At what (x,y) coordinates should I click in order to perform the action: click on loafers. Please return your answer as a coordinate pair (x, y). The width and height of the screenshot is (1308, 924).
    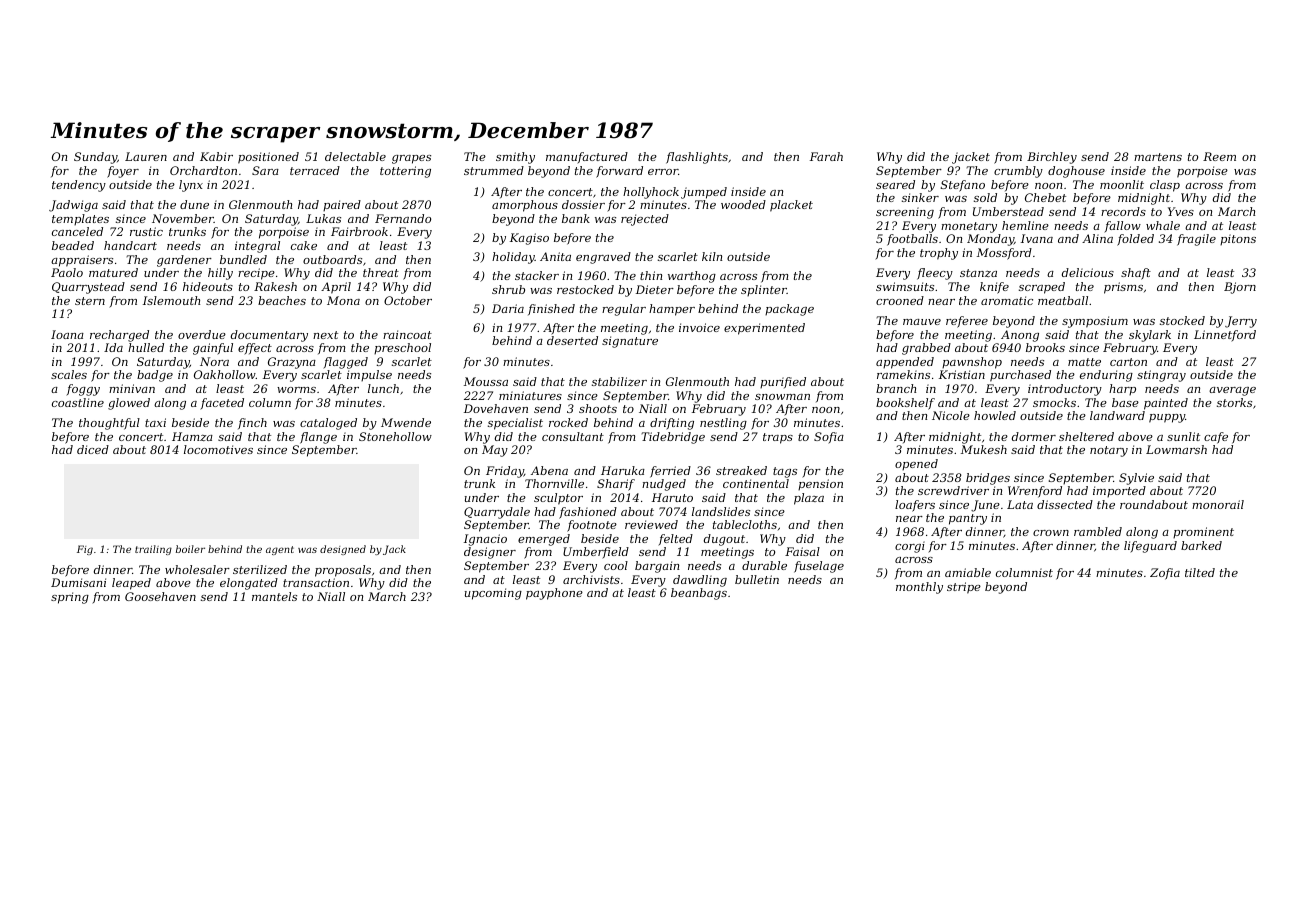
    Looking at the image, I should click on (915, 506).
